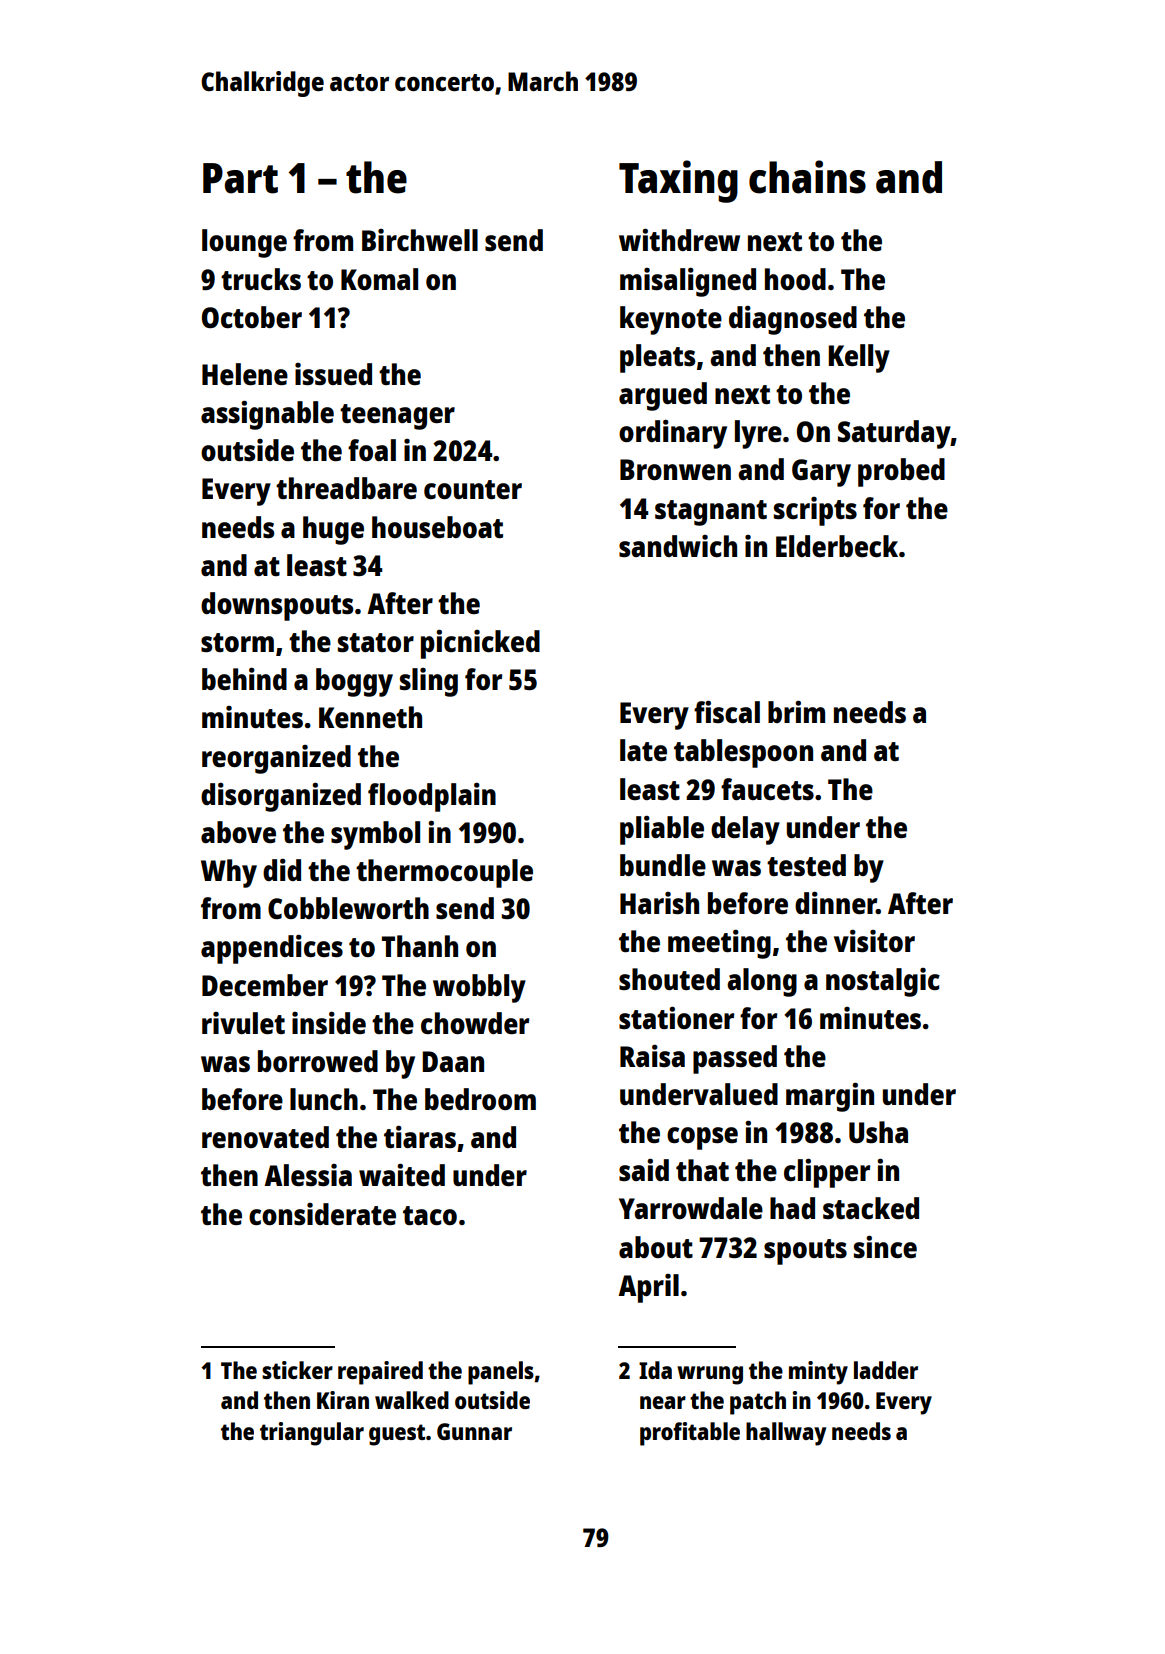  What do you see at coordinates (786, 1434) in the document?
I see `hallway` at bounding box center [786, 1434].
